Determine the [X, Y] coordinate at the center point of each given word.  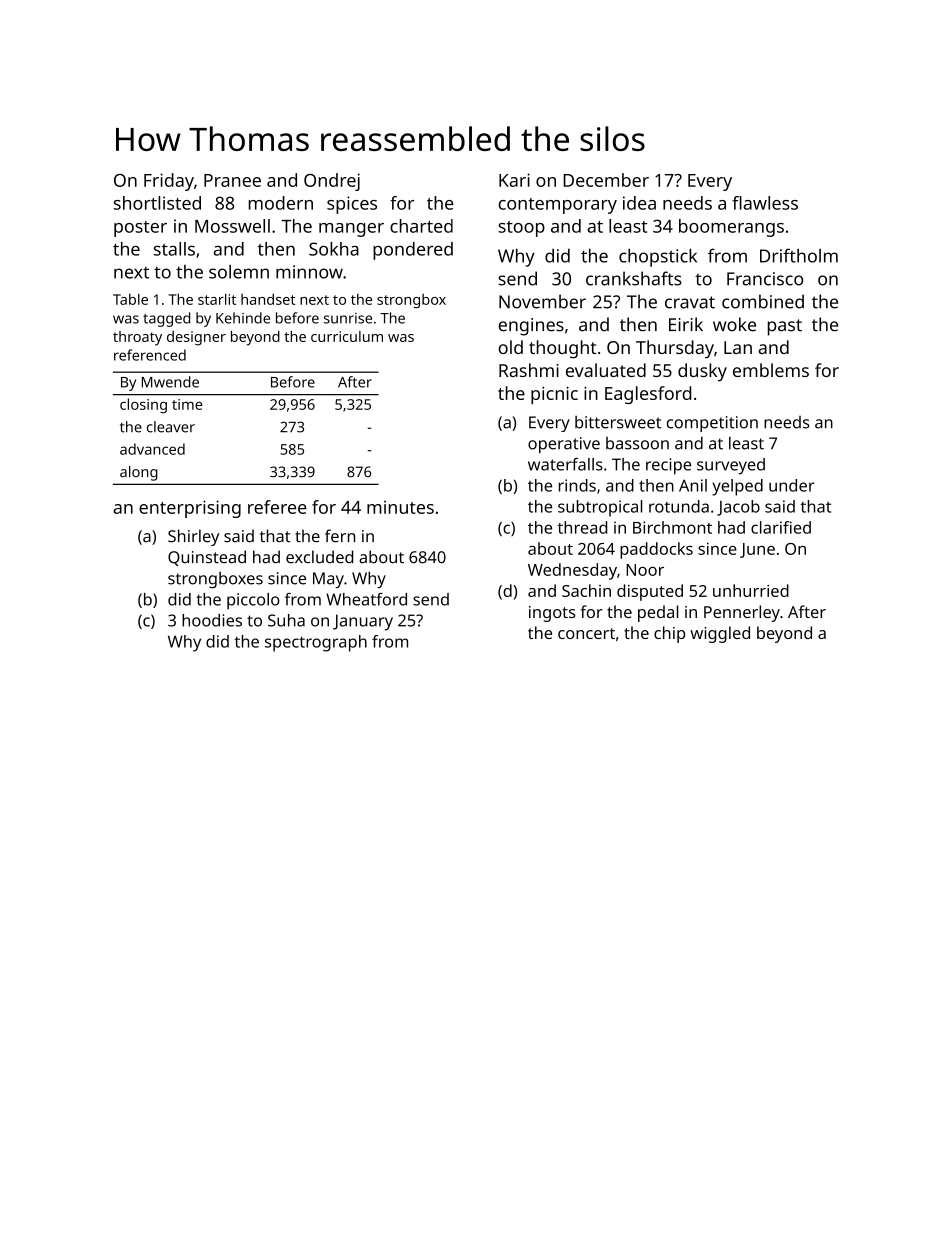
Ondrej [332, 182]
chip [669, 634]
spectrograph [316, 643]
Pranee [232, 180]
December [606, 180]
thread [582, 527]
